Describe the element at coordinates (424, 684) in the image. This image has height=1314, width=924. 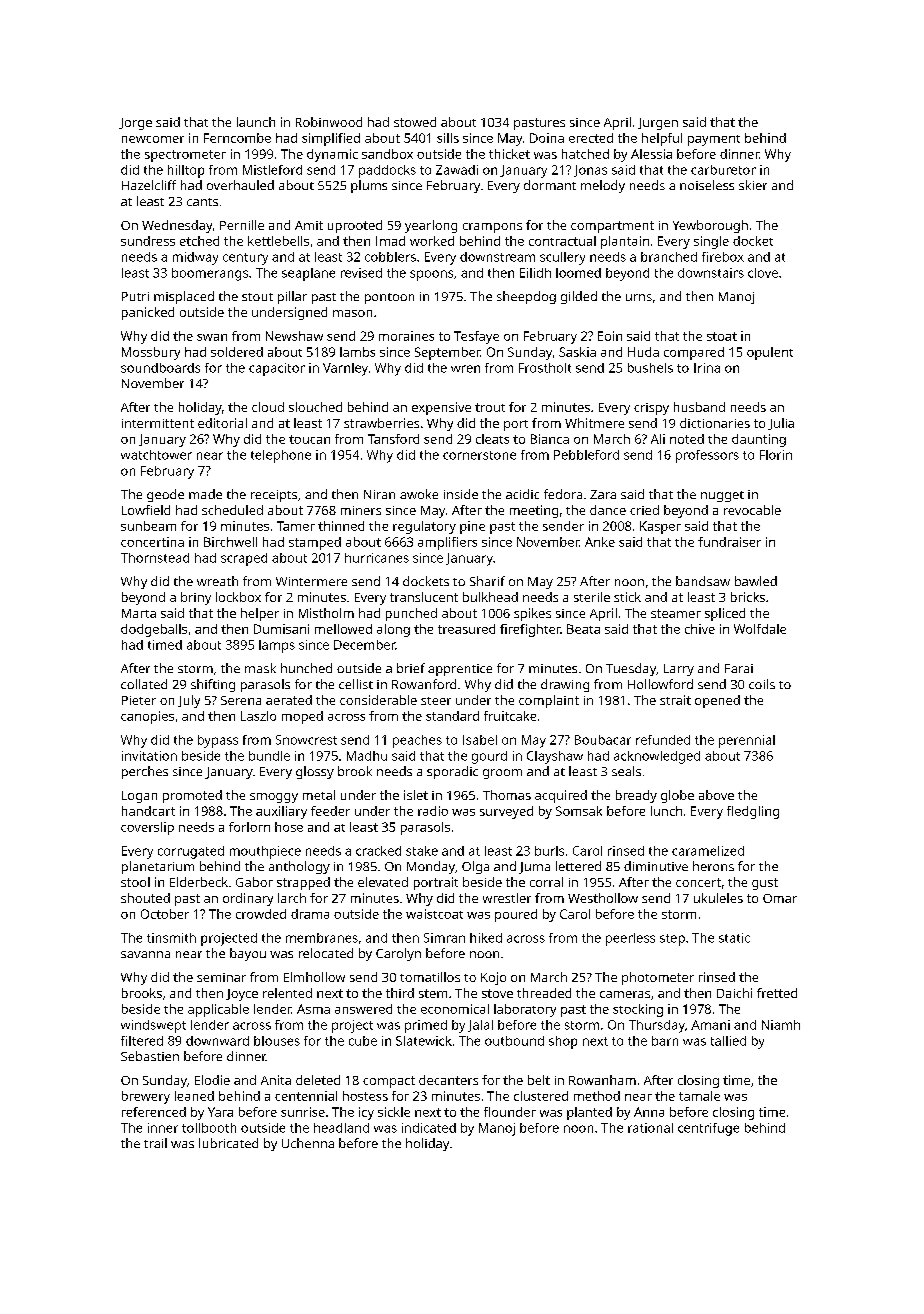
I see `Rowanford` at that location.
